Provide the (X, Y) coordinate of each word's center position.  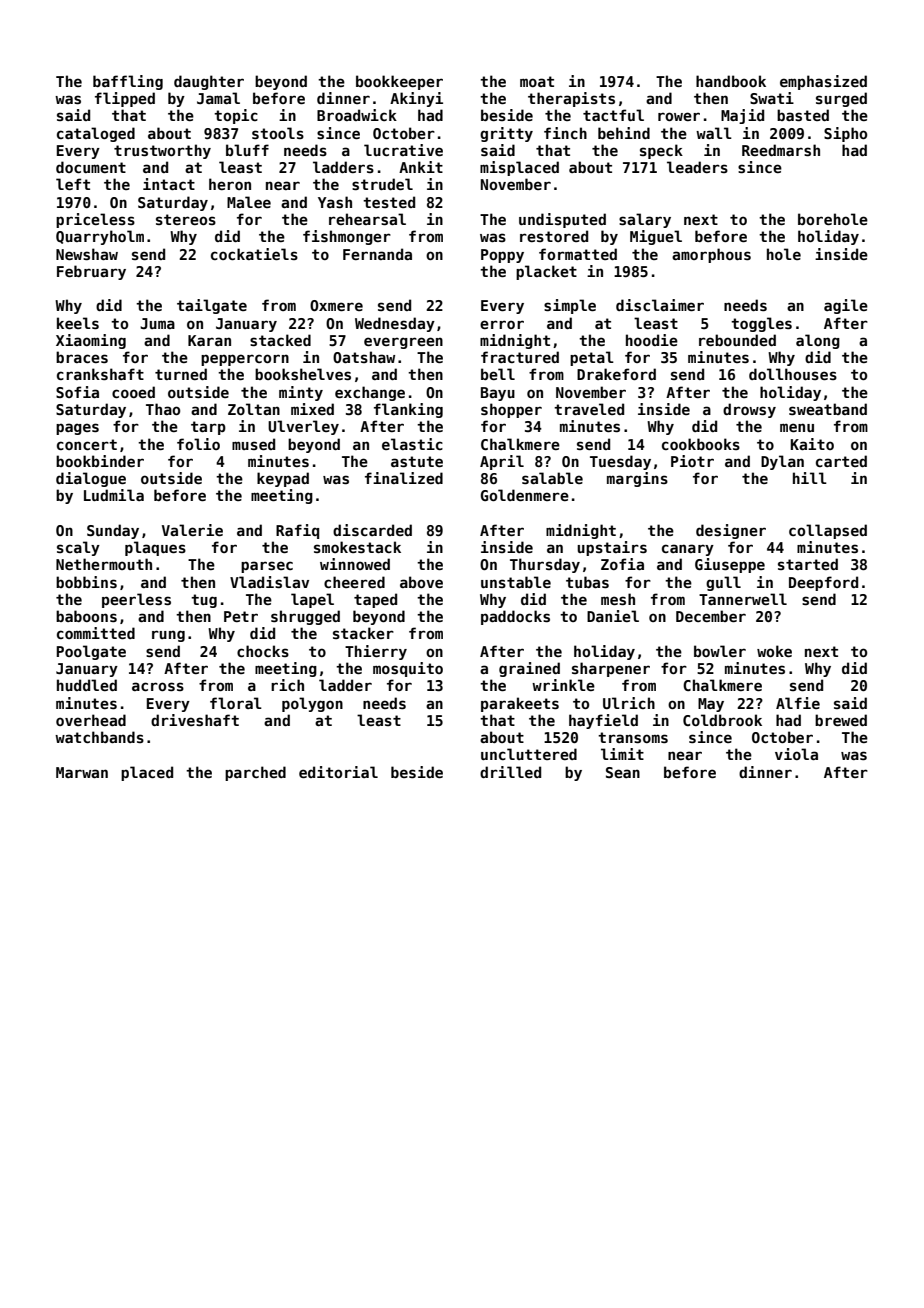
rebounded (737, 340)
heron (230, 184)
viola (796, 754)
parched (255, 773)
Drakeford (616, 374)
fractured (520, 357)
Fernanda (377, 254)
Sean (623, 772)
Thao (163, 409)
